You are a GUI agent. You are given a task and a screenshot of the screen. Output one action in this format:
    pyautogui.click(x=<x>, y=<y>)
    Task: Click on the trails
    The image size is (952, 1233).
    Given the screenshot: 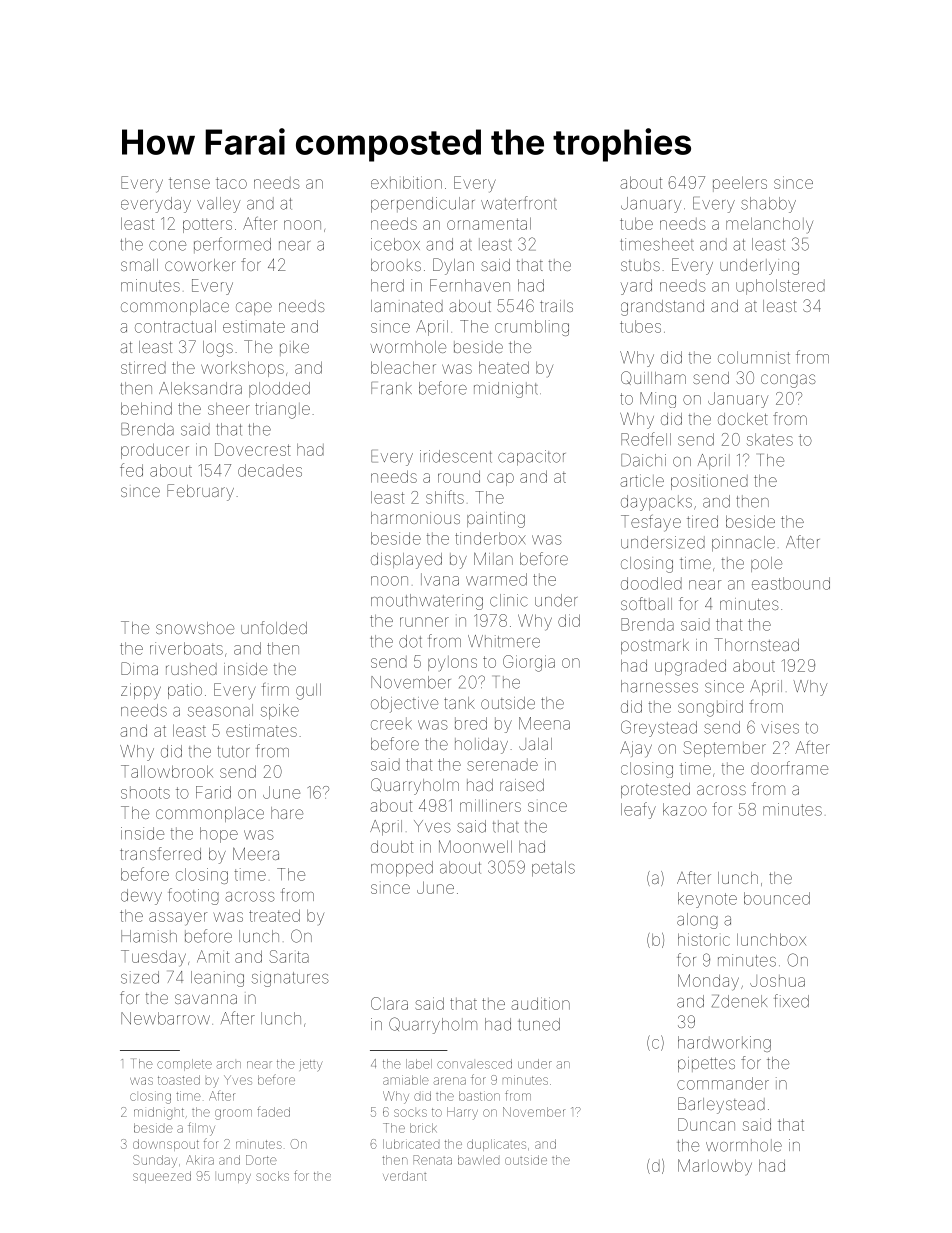 What is the action you would take?
    pyautogui.click(x=556, y=306)
